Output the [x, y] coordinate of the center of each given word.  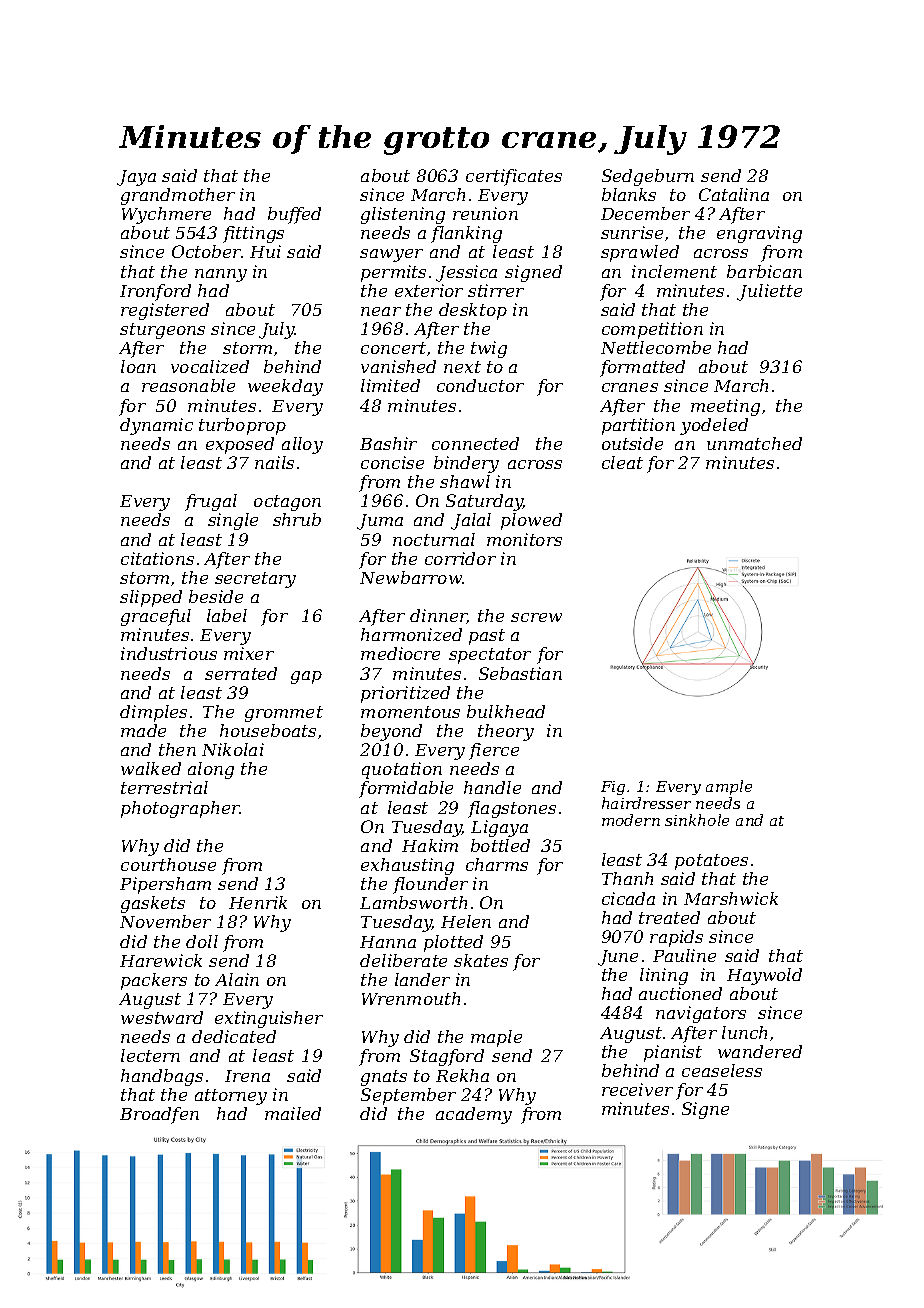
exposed [240, 445]
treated [669, 917]
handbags [162, 1077]
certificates [514, 177]
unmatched [754, 443]
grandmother [178, 196]
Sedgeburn [648, 177]
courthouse [168, 864]
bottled [500, 845]
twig [489, 349]
